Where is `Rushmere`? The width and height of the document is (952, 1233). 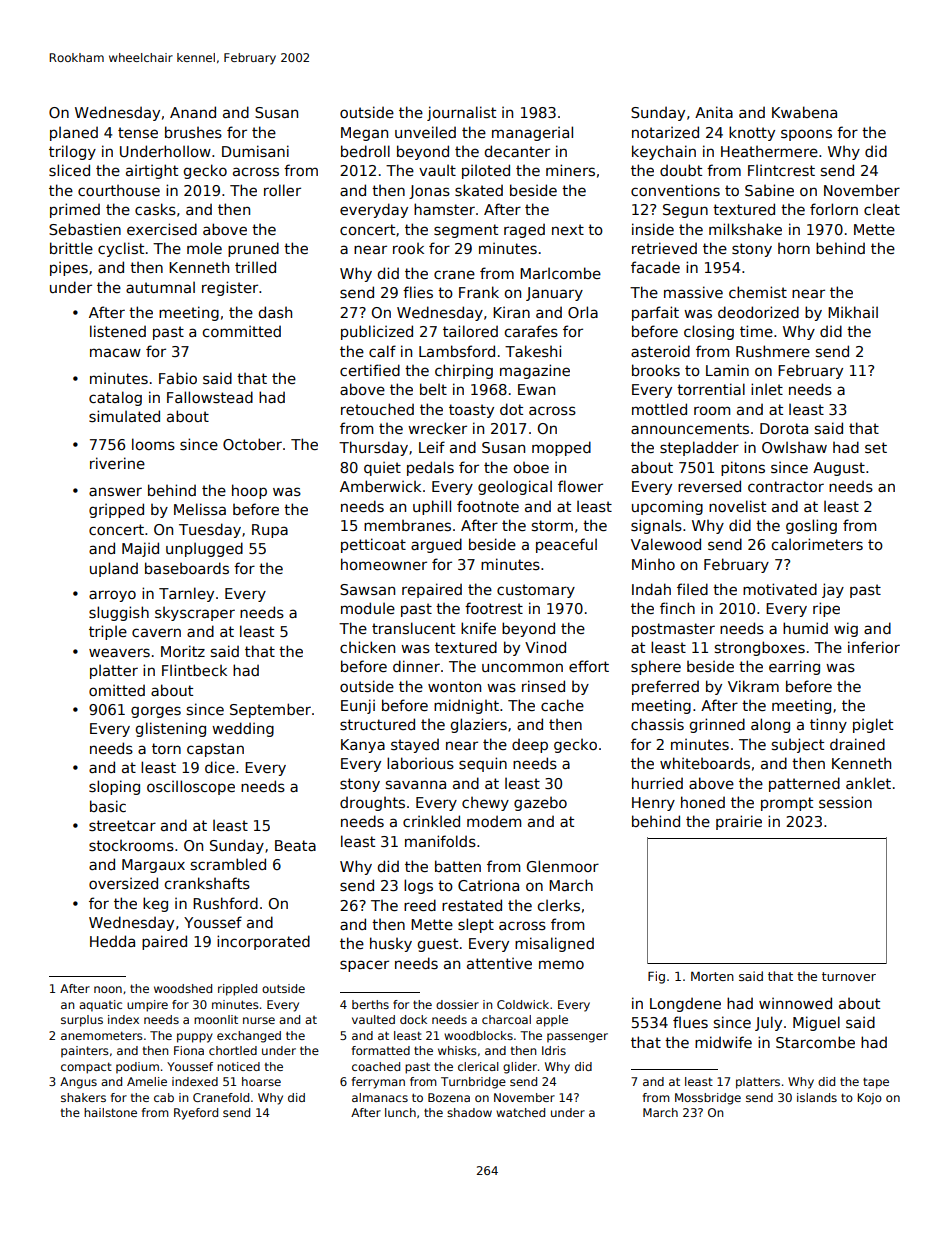
Rushmere is located at coordinates (773, 351).
